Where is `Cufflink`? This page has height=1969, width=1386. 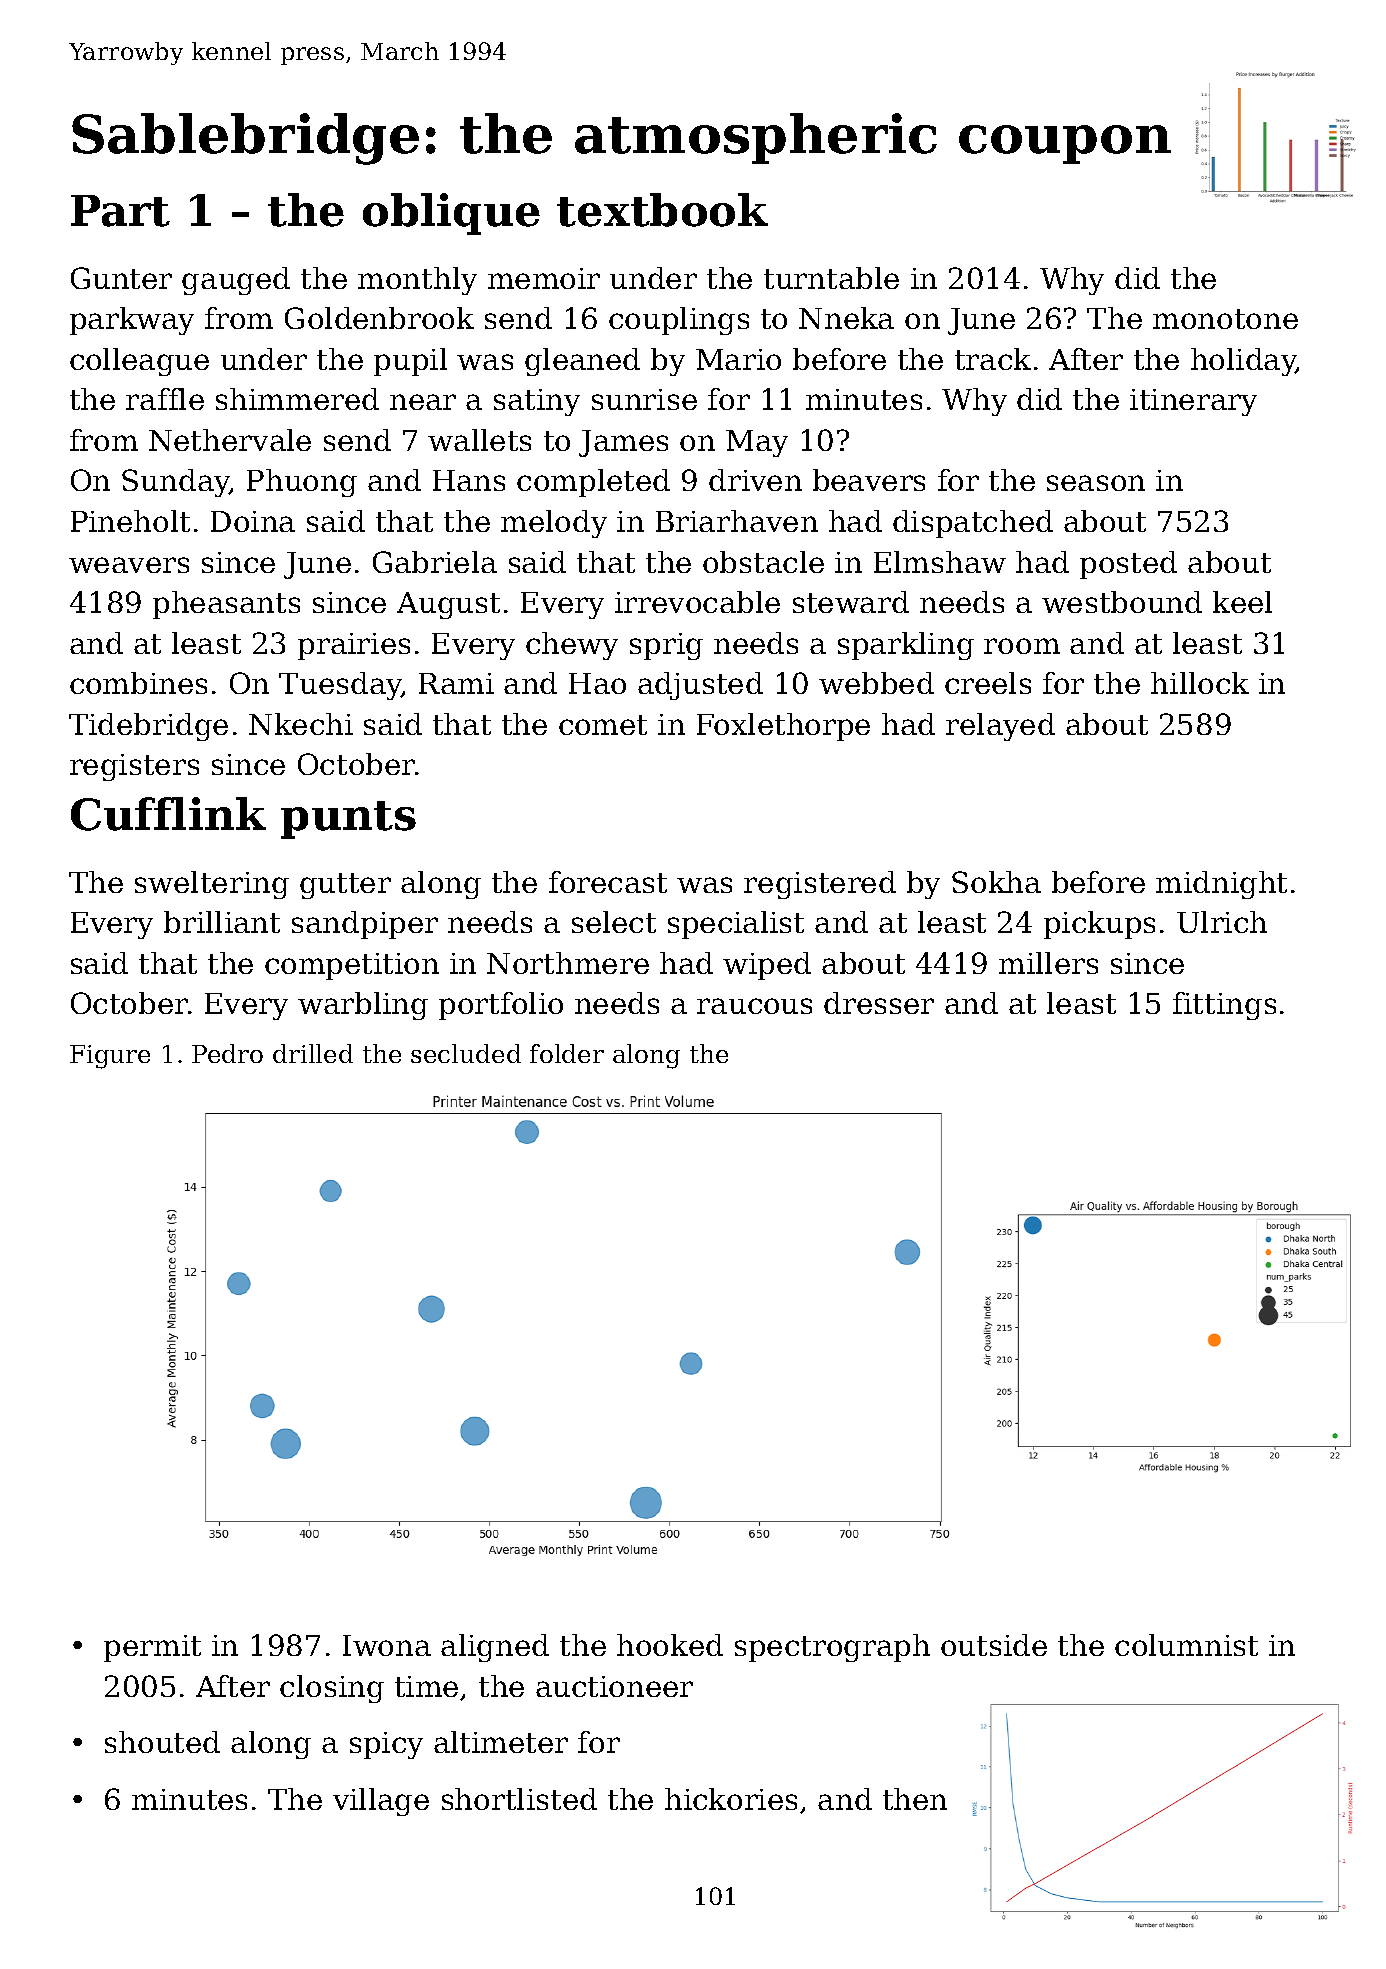 Cufflink is located at coordinates (168, 814).
